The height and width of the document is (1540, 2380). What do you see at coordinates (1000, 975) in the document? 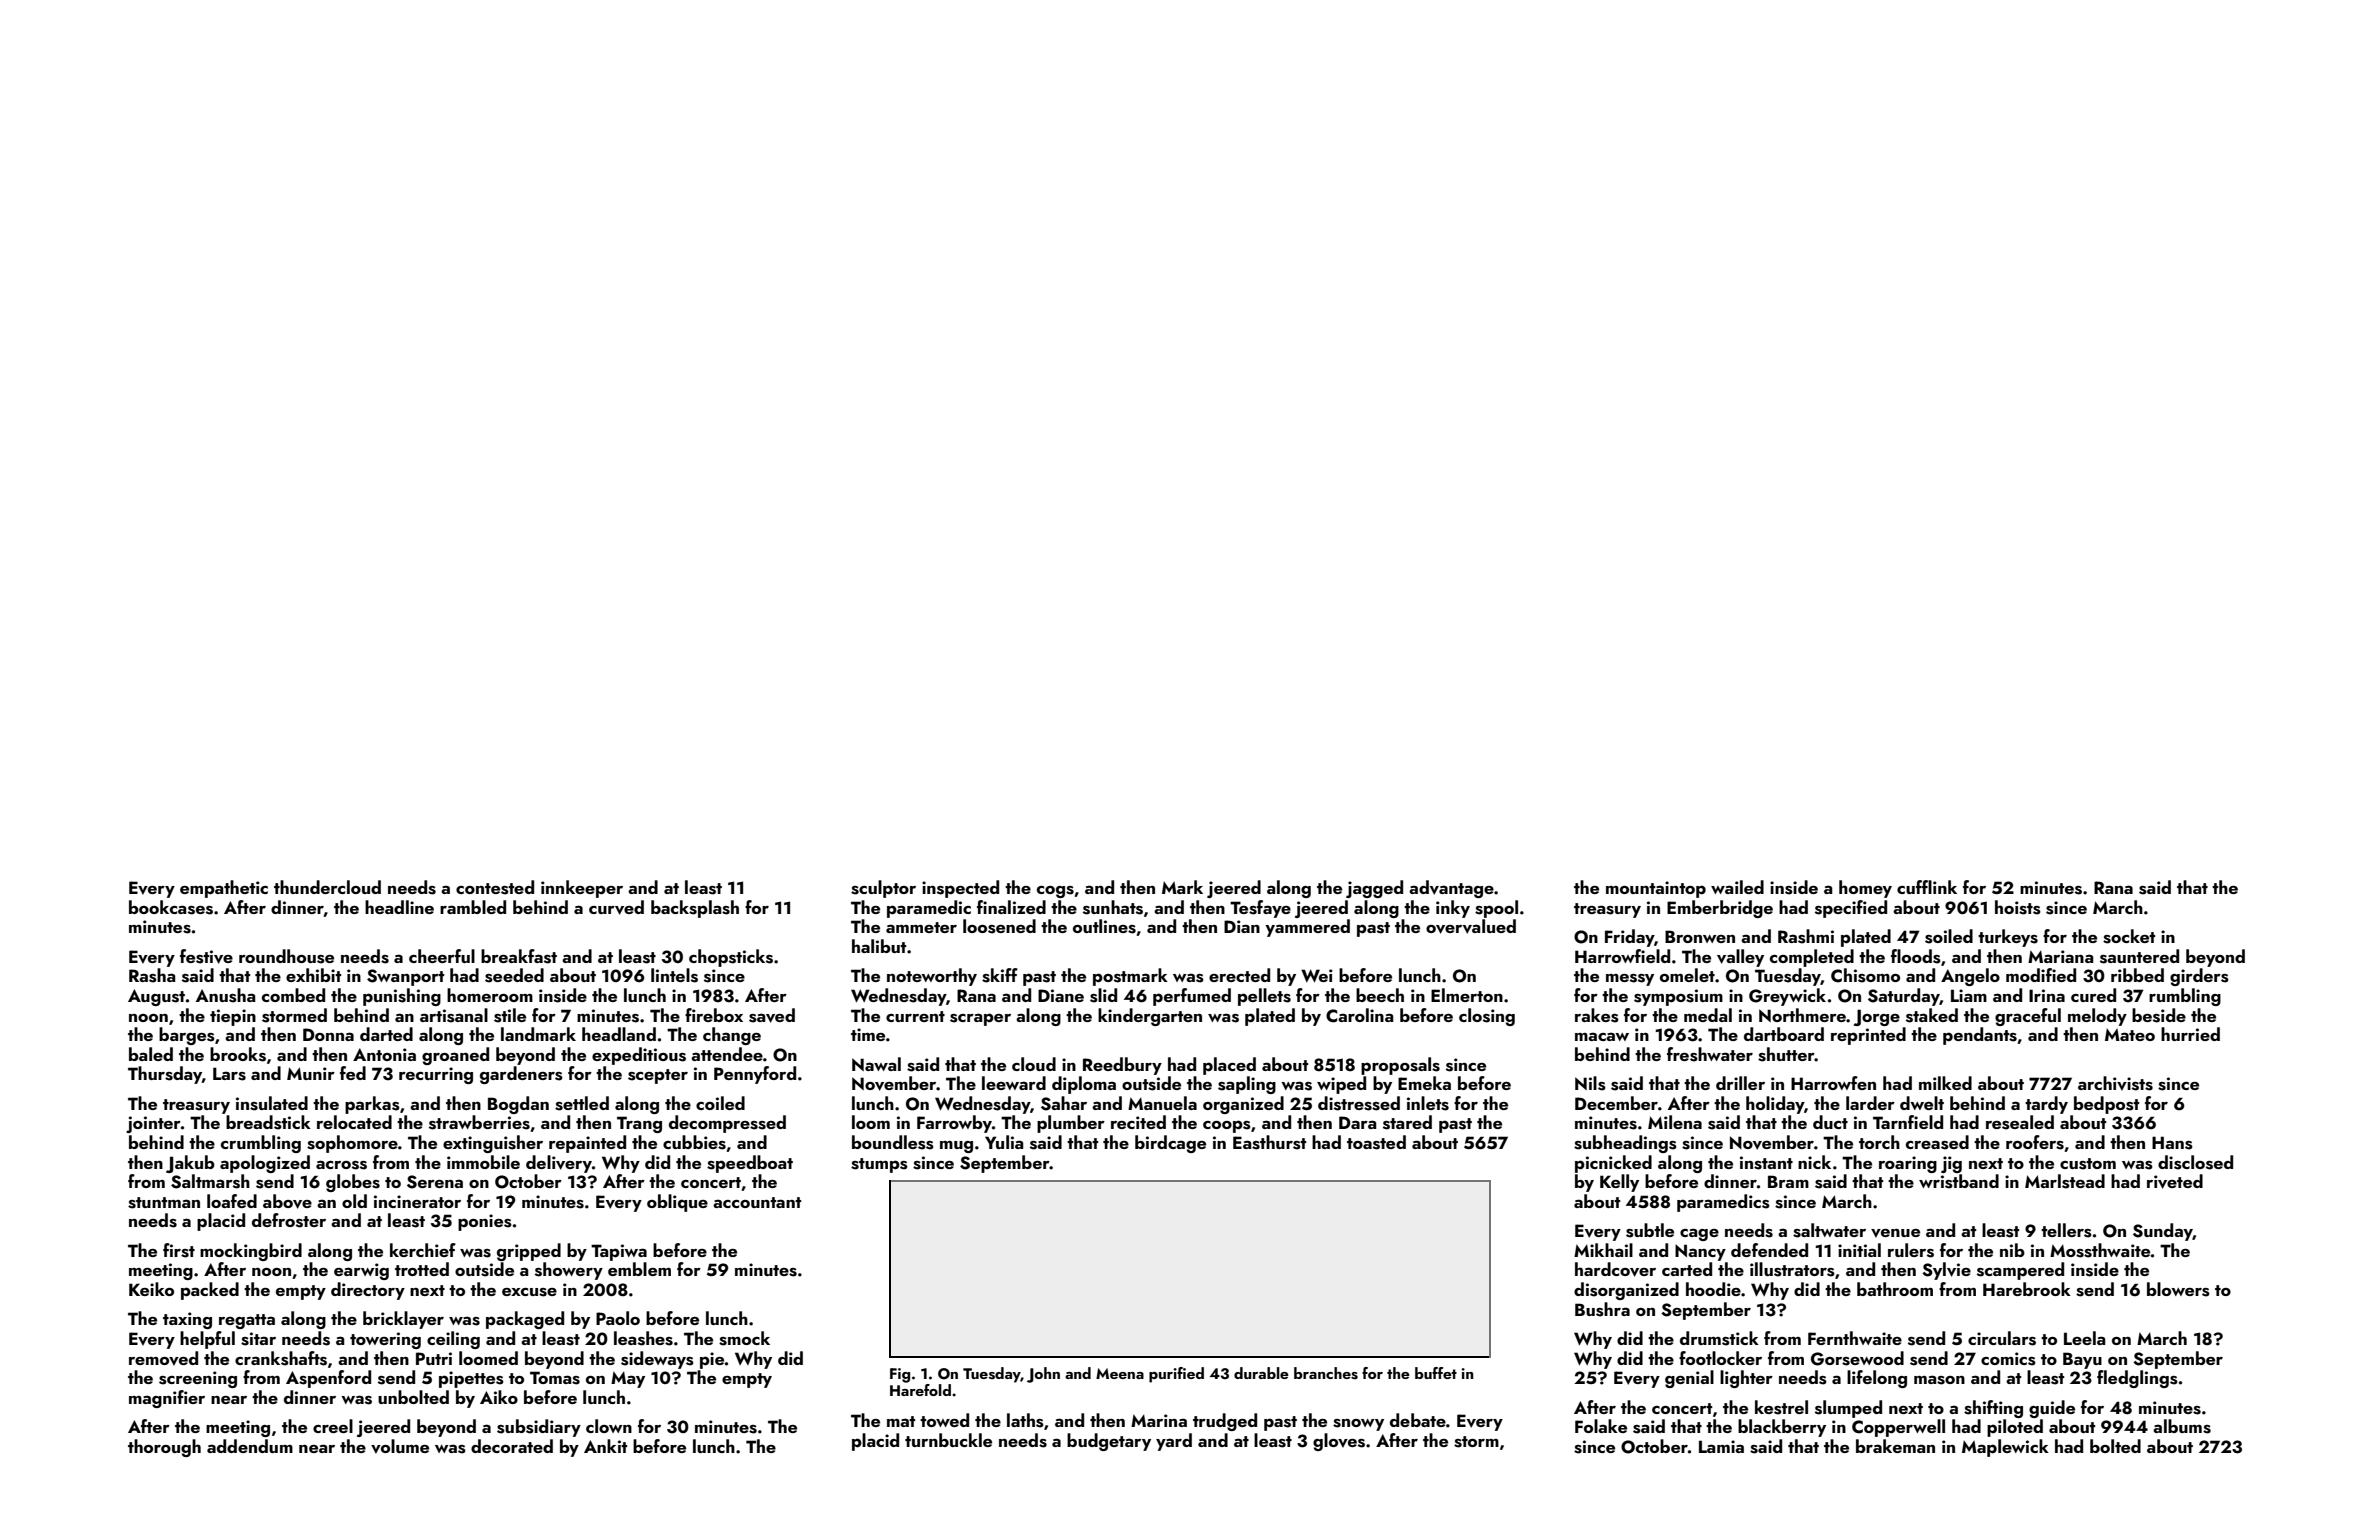
I see `skiff` at bounding box center [1000, 975].
